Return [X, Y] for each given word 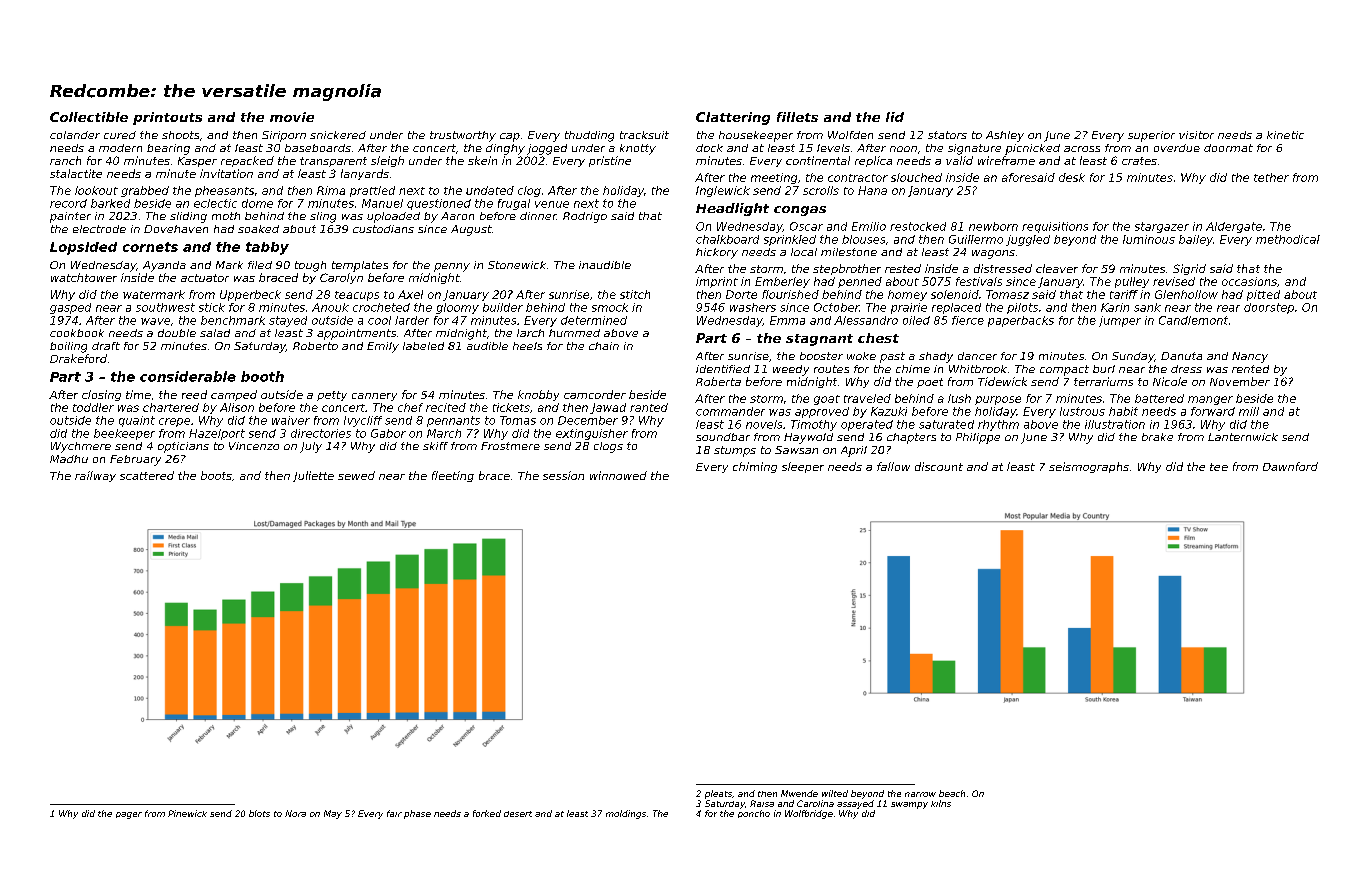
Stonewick [517, 265]
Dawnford [1290, 466]
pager [129, 815]
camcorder [595, 394]
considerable [188, 376]
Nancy [1250, 357]
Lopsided [83, 248]
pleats [718, 794]
